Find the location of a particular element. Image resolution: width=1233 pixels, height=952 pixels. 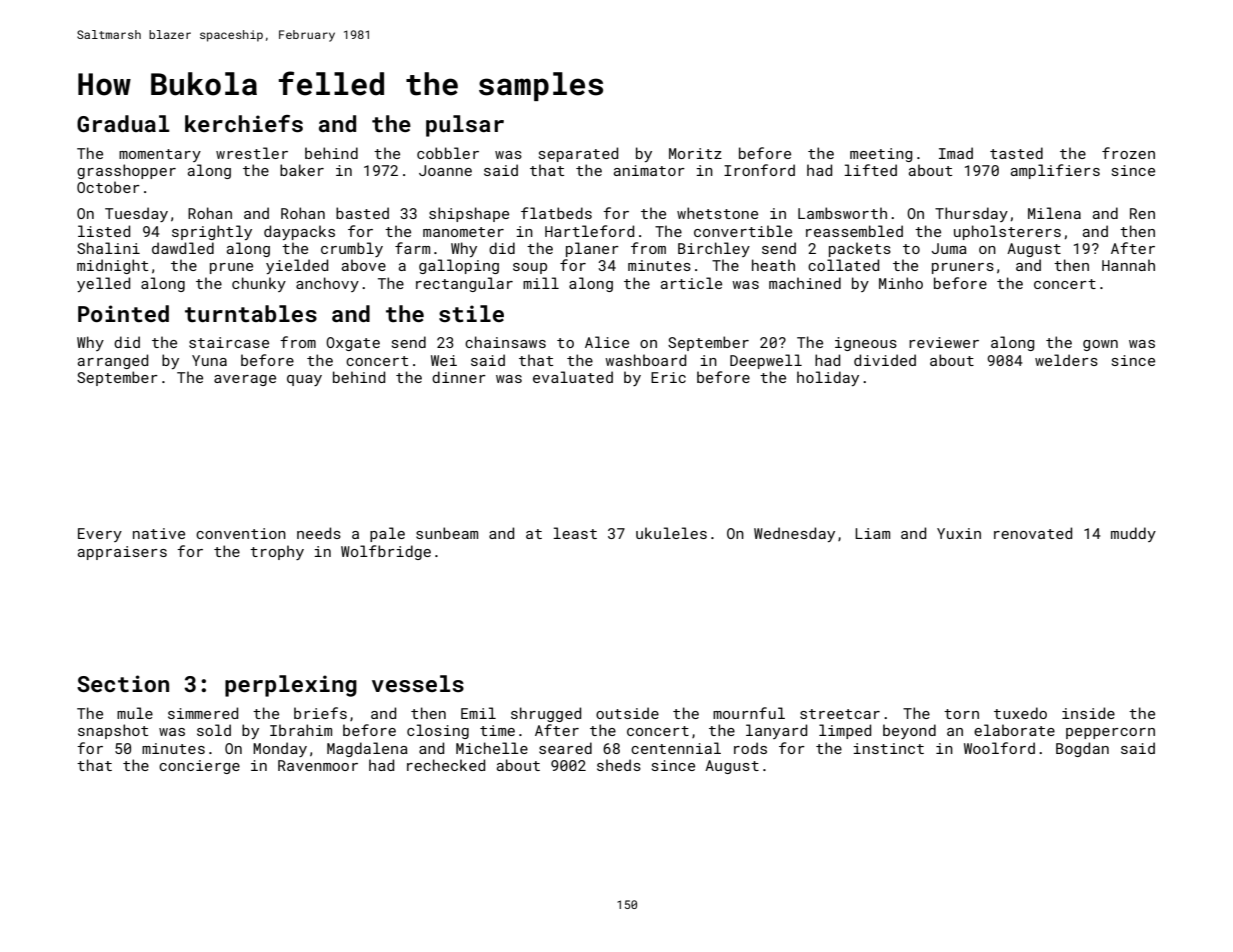

Section is located at coordinates (123, 683).
